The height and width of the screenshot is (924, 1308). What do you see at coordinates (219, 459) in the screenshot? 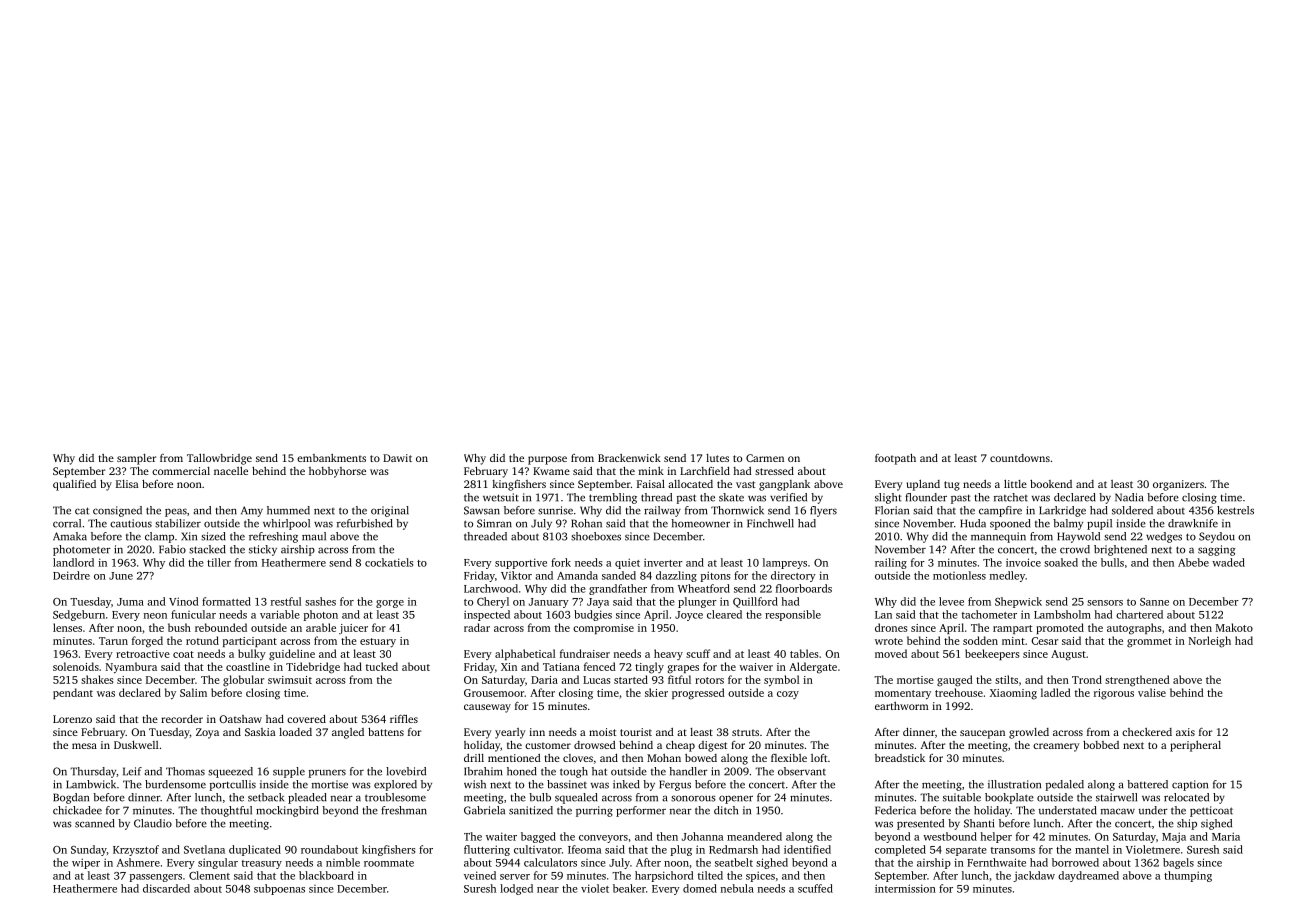
I see `Tallowbridge` at bounding box center [219, 459].
